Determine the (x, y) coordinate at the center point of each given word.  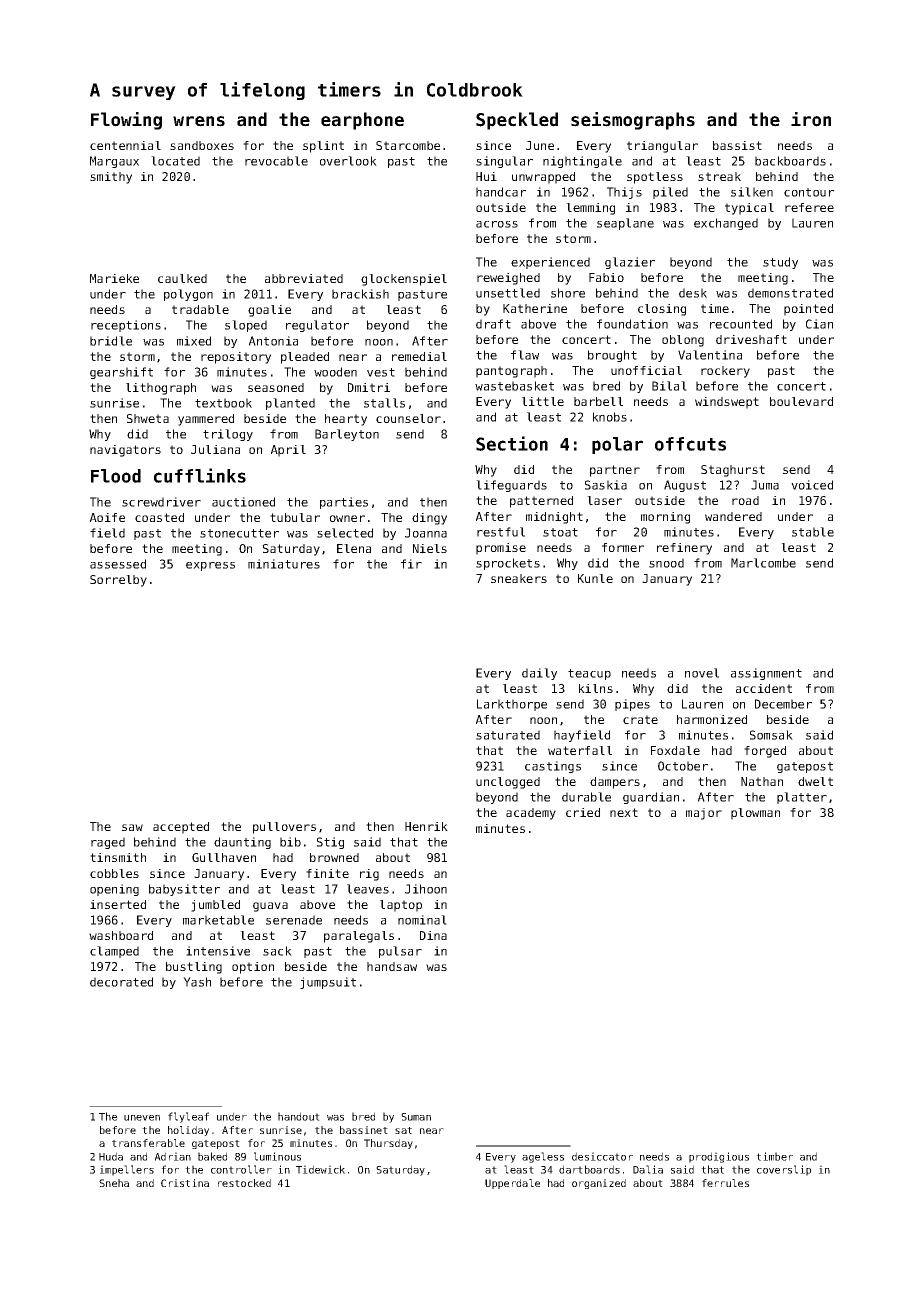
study (780, 263)
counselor (408, 418)
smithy (111, 178)
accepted (181, 828)
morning (665, 518)
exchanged (726, 224)
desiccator (602, 1156)
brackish (360, 294)
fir (411, 564)
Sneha (114, 1183)
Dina (433, 935)
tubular (295, 517)
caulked (182, 278)
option (253, 968)
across (497, 224)
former (623, 547)
